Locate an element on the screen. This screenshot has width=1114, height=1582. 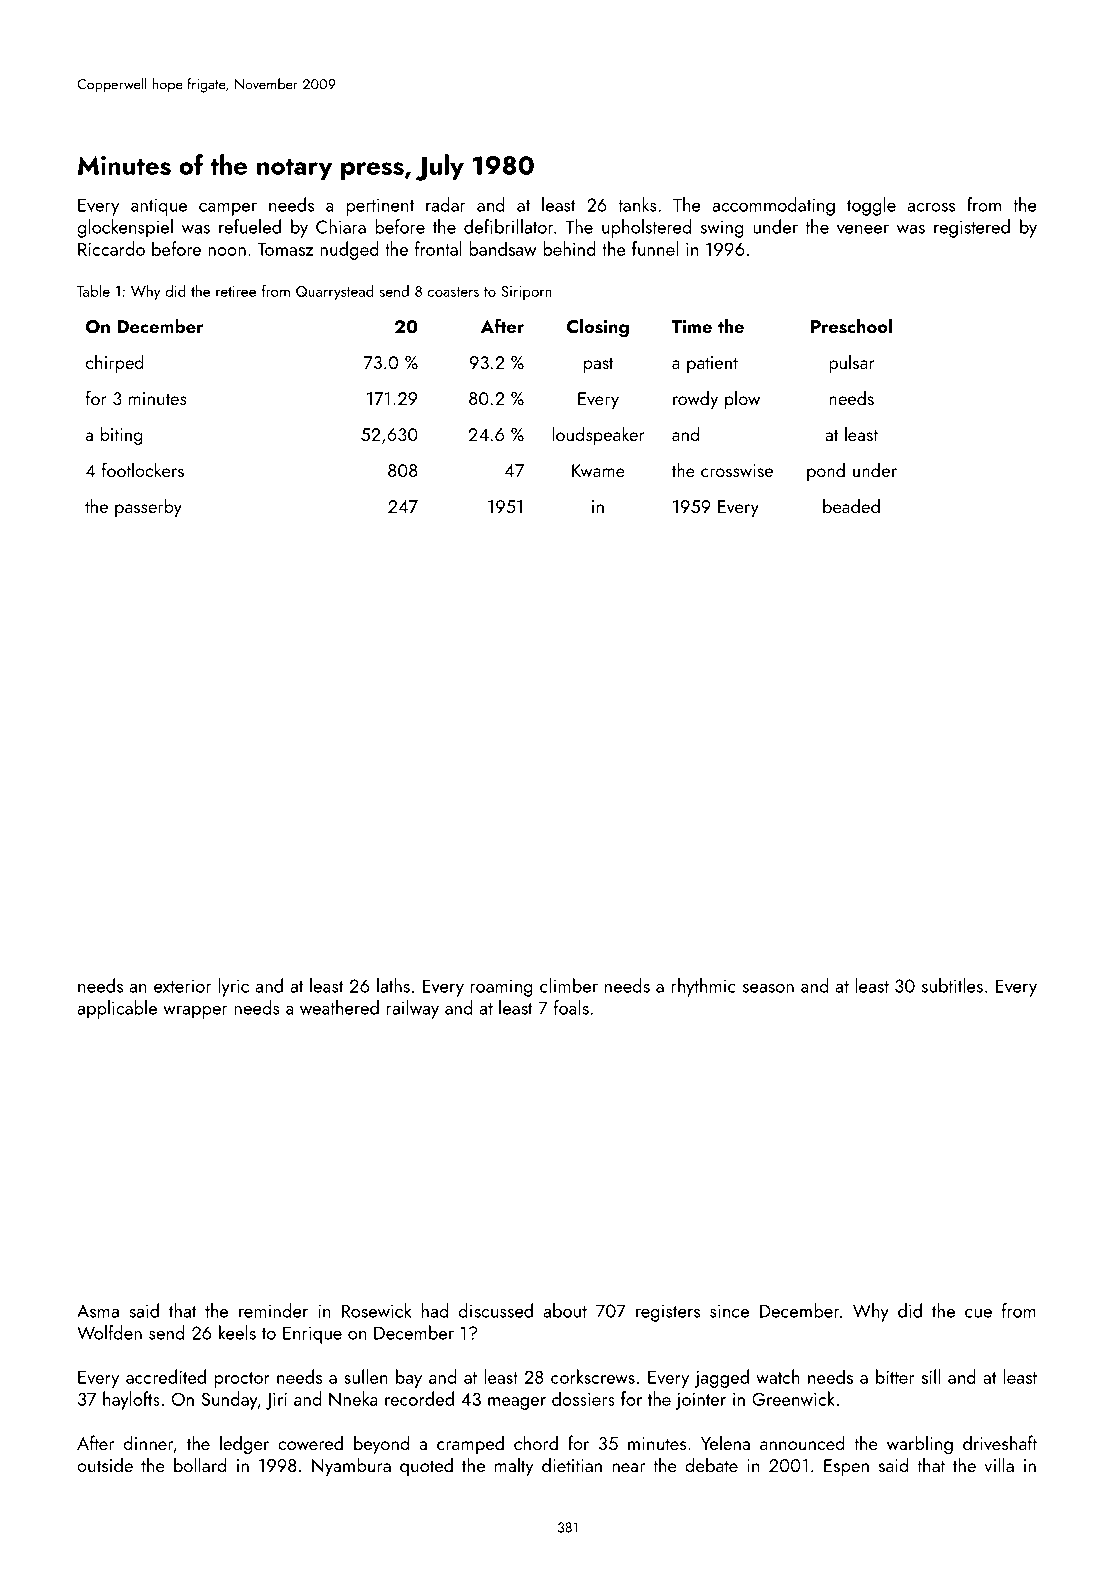
rhythmic is located at coordinates (703, 987).
